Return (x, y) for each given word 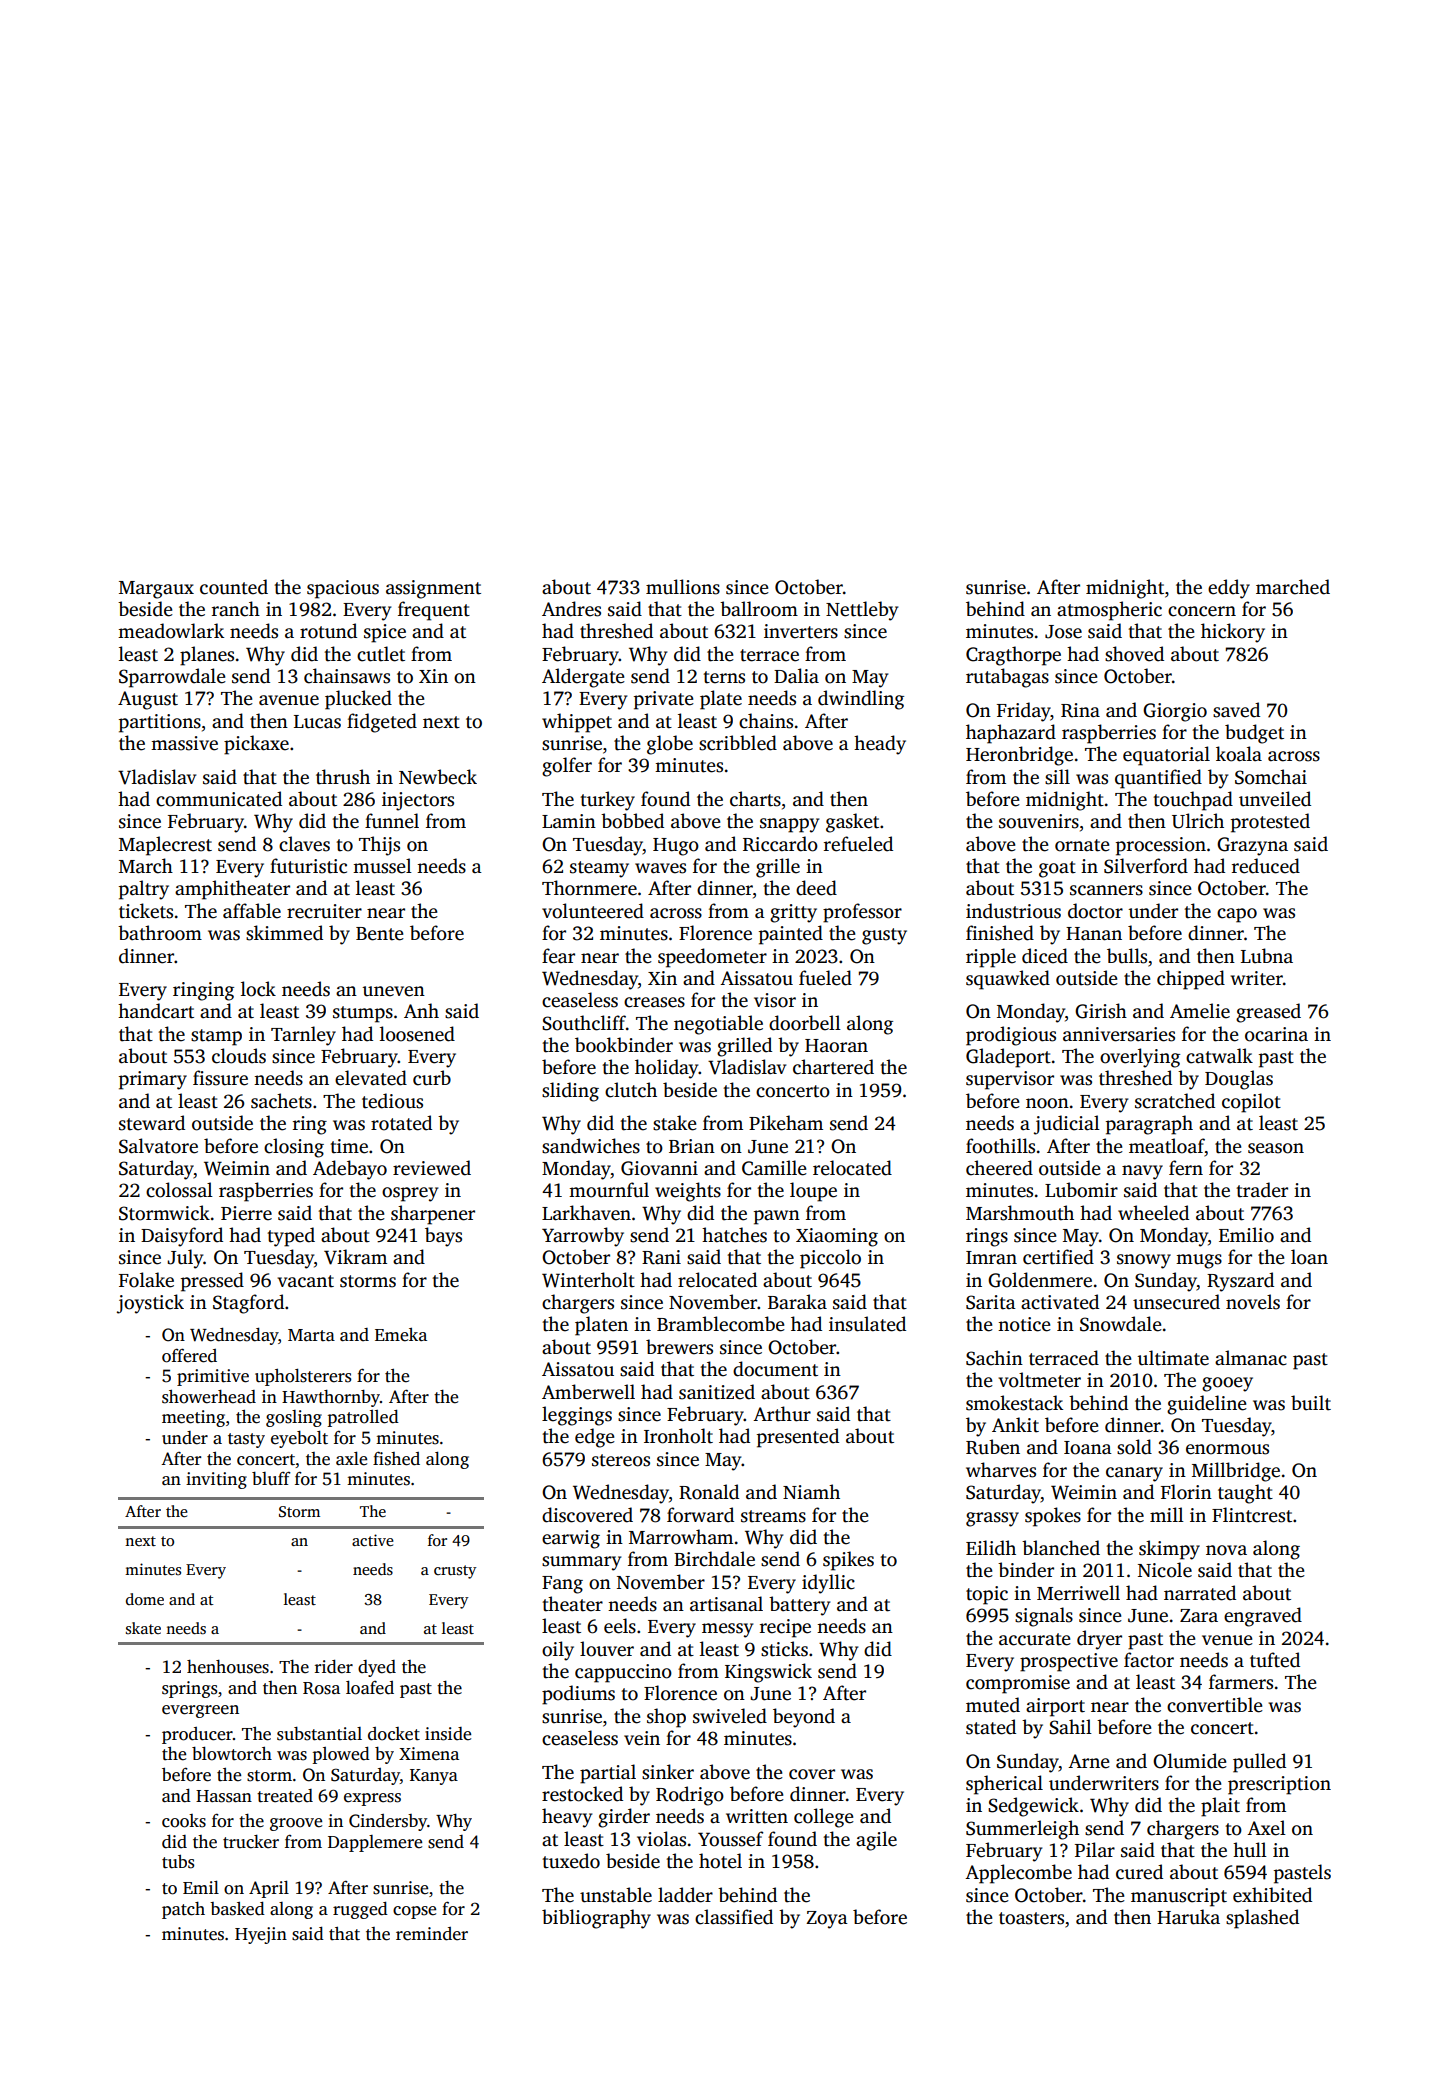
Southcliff (584, 1023)
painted (791, 935)
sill (1057, 777)
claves (304, 844)
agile (876, 1841)
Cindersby (388, 1822)
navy (1142, 1172)
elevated (371, 1078)
